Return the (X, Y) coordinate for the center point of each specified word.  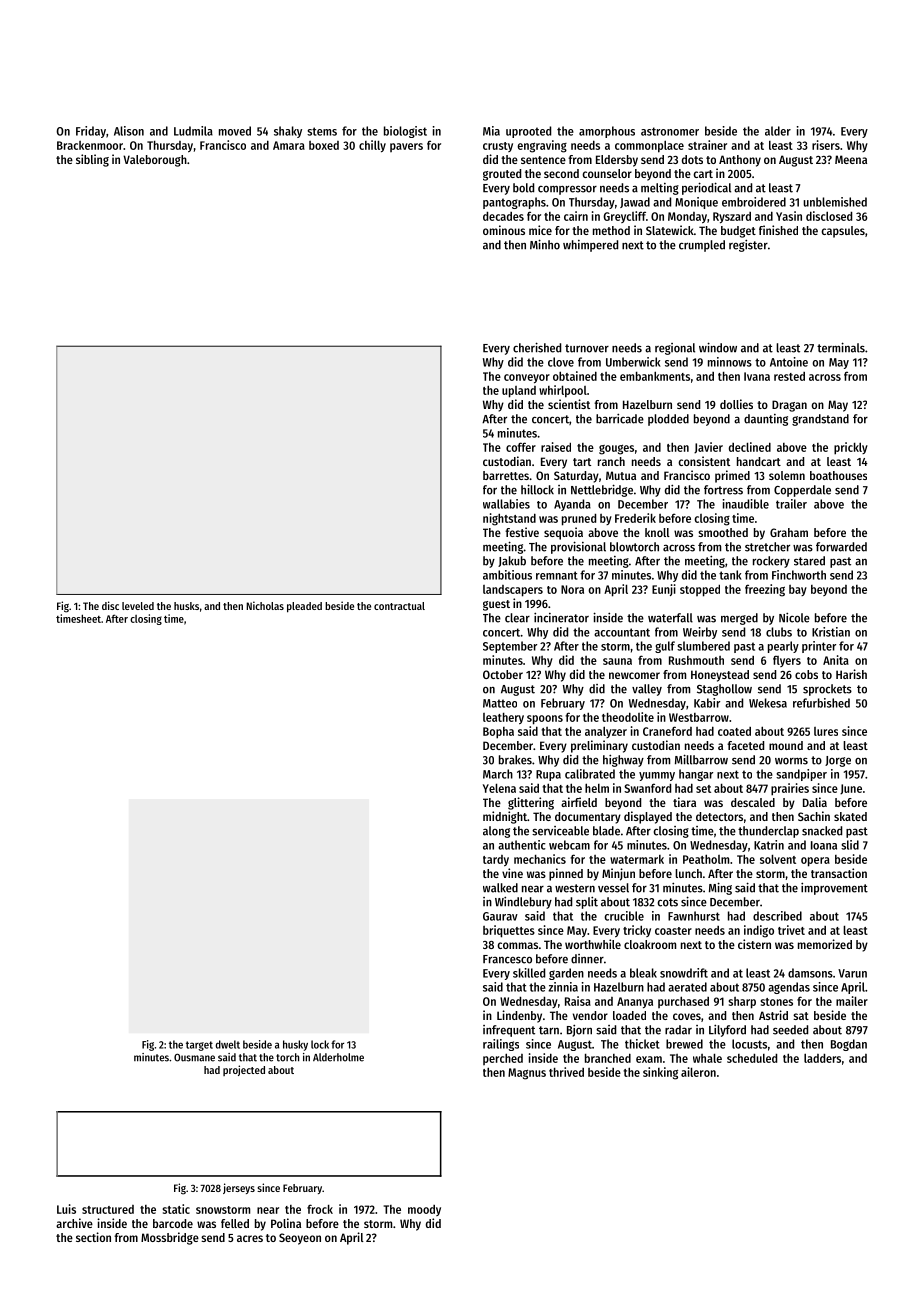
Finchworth (799, 575)
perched (503, 1059)
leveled (138, 606)
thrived (566, 1072)
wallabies (506, 504)
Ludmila (193, 131)
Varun (852, 973)
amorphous (607, 132)
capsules (843, 232)
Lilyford (727, 1030)
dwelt (227, 1044)
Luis (66, 1209)
